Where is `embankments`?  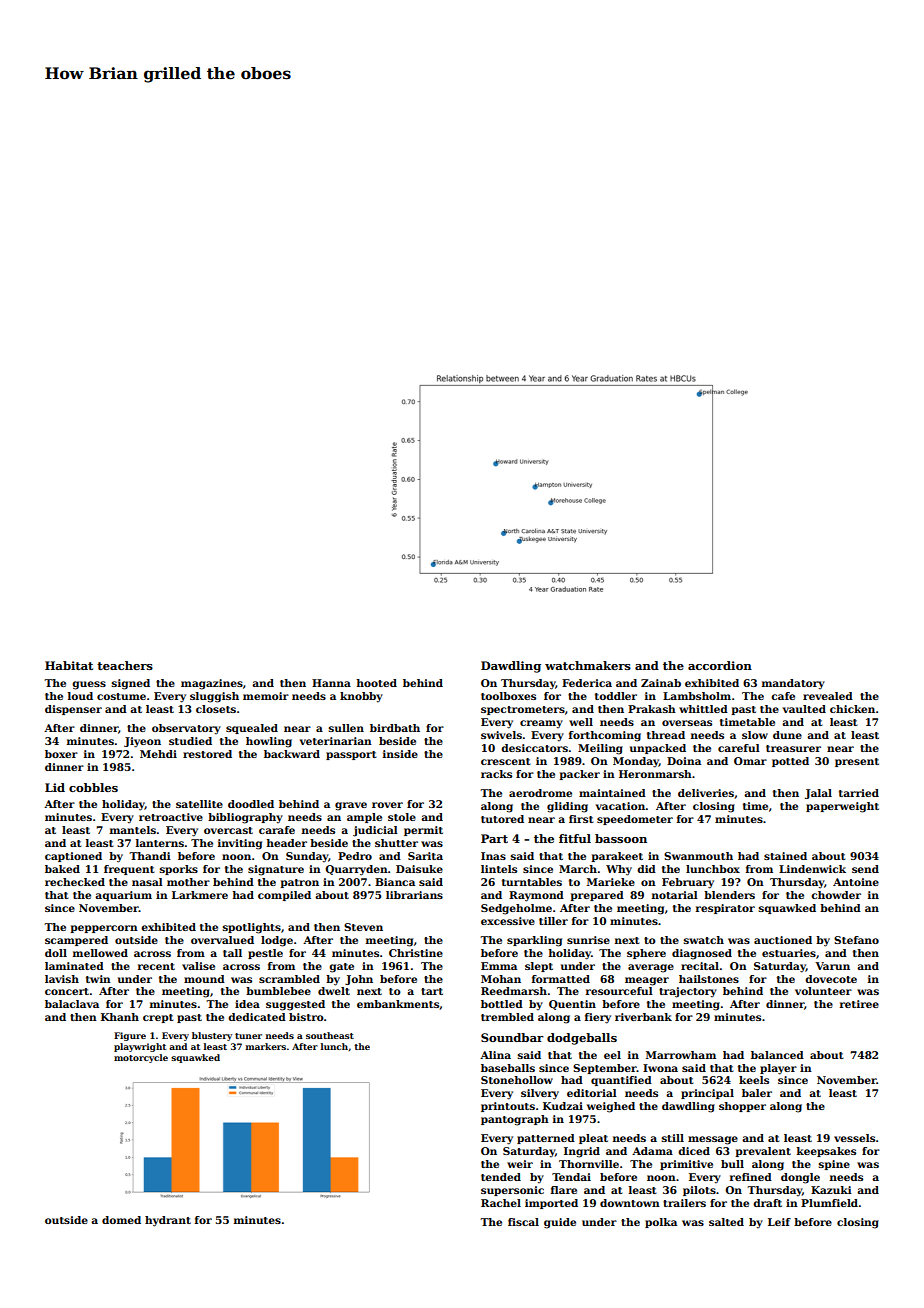
embankments is located at coordinates (398, 1004).
